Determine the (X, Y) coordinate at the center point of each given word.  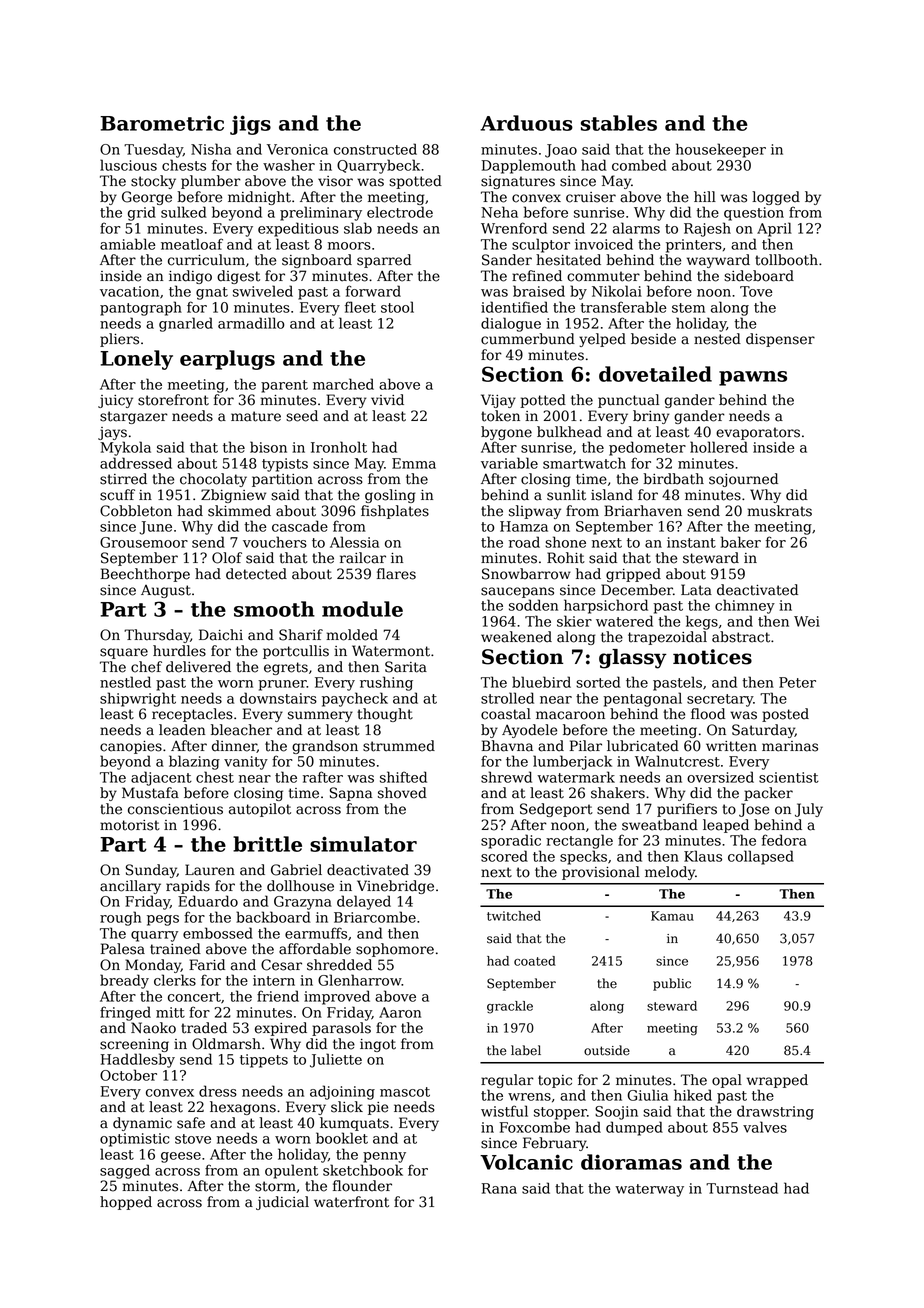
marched (343, 384)
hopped (126, 1203)
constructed (375, 149)
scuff (117, 495)
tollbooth (786, 260)
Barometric (162, 123)
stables (619, 123)
